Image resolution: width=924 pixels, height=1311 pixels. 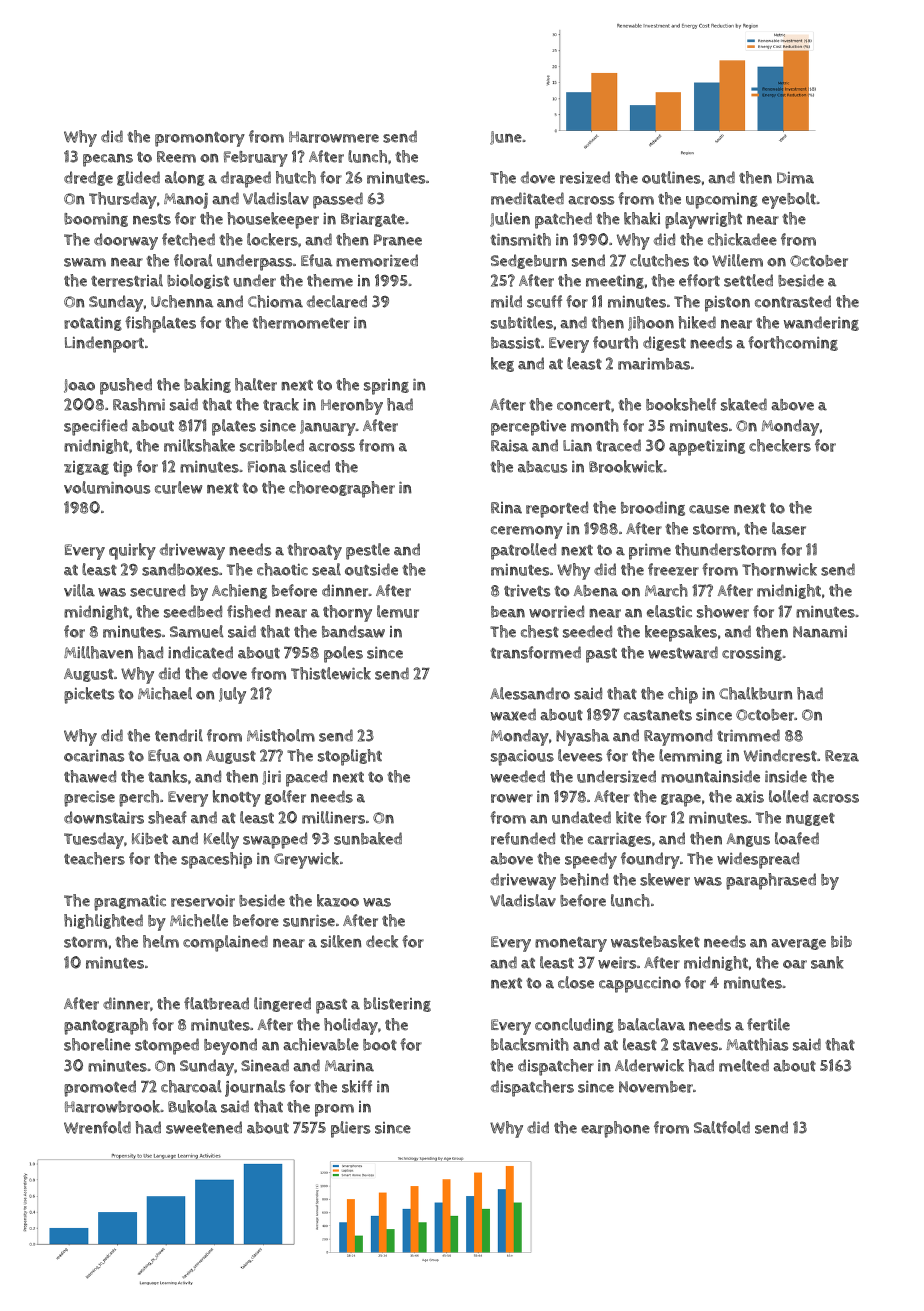 I want to click on hutch, so click(x=296, y=177).
